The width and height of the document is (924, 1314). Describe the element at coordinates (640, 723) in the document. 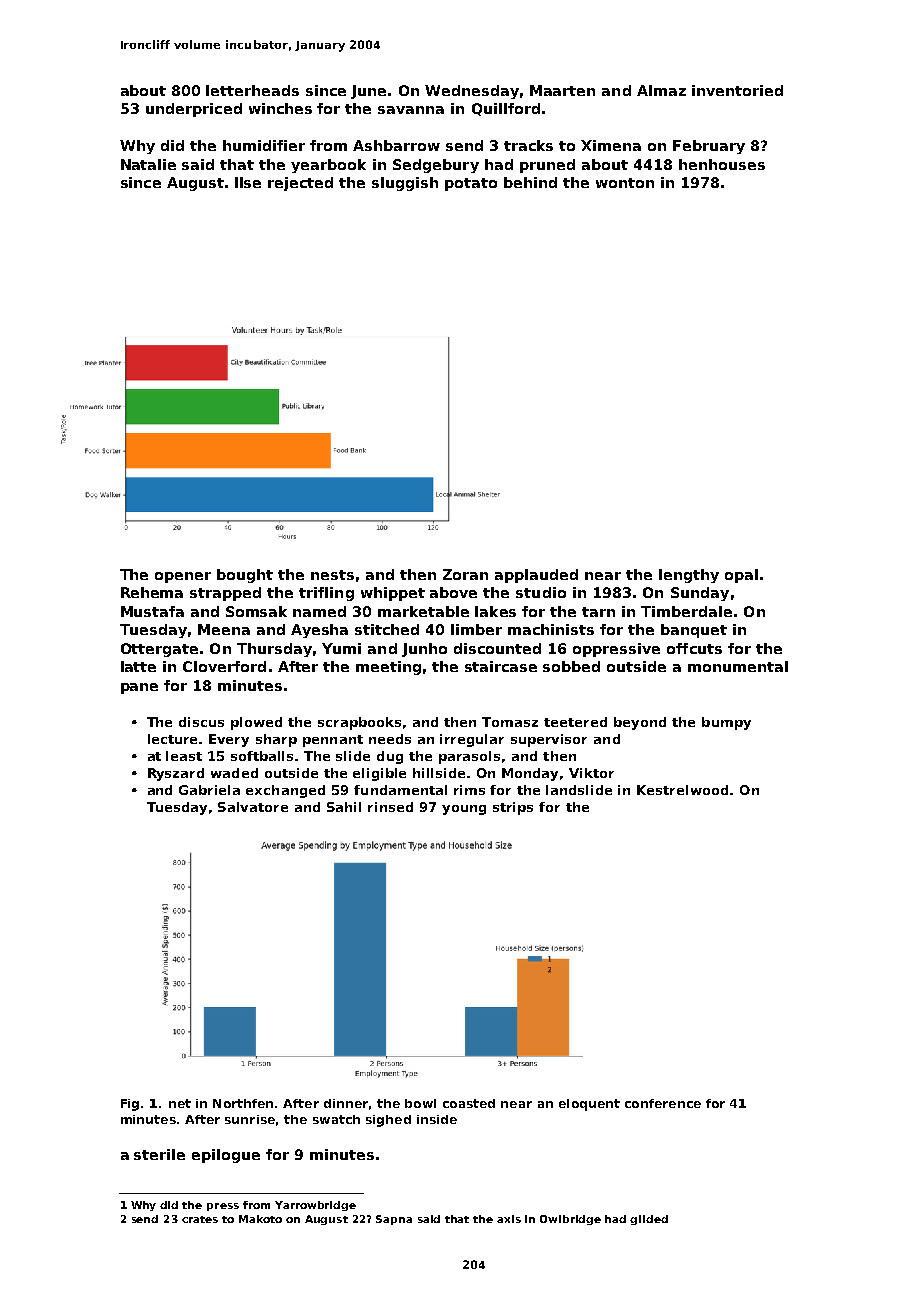

I see `beyond` at that location.
